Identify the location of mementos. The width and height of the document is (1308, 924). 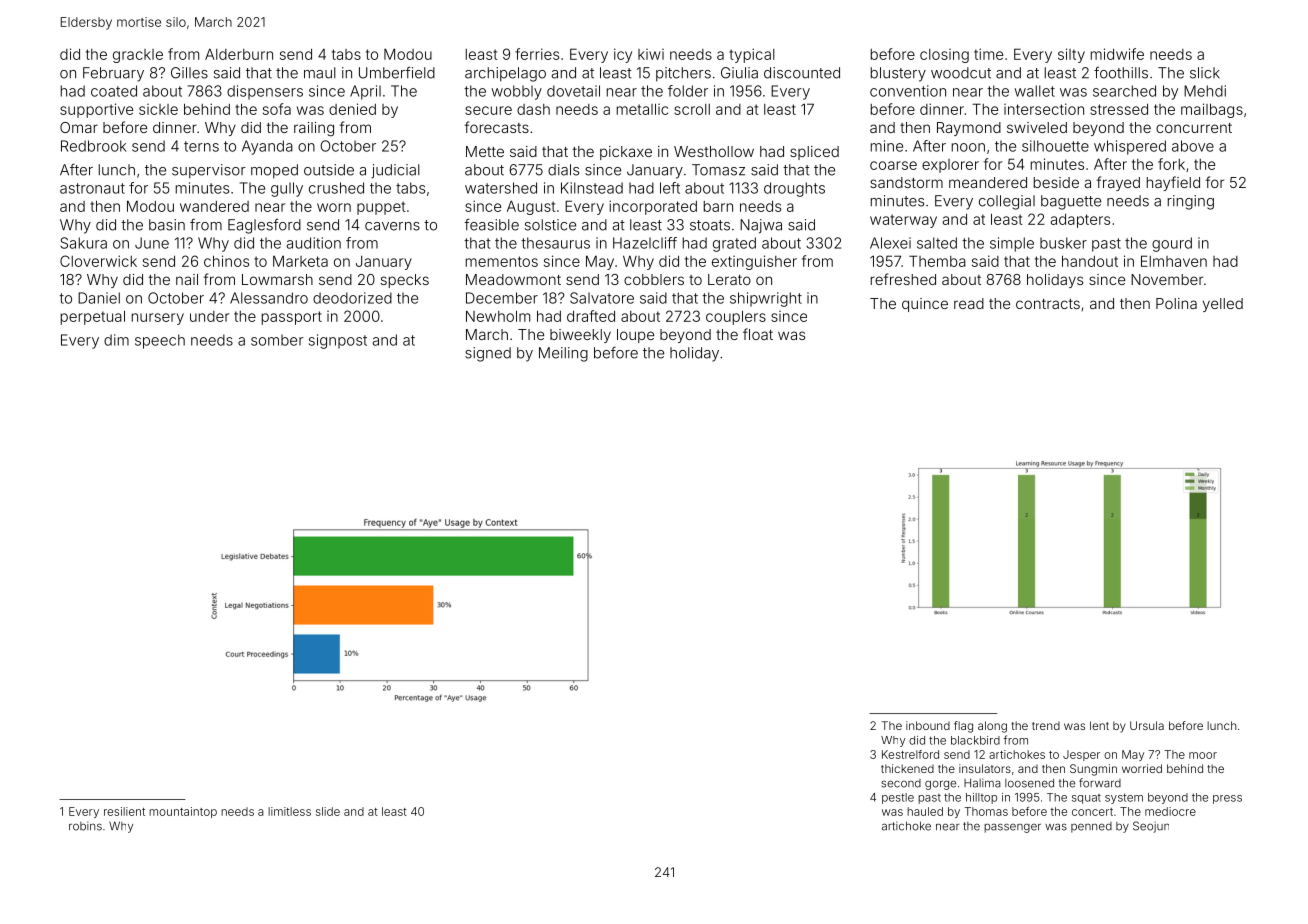
(502, 261).
